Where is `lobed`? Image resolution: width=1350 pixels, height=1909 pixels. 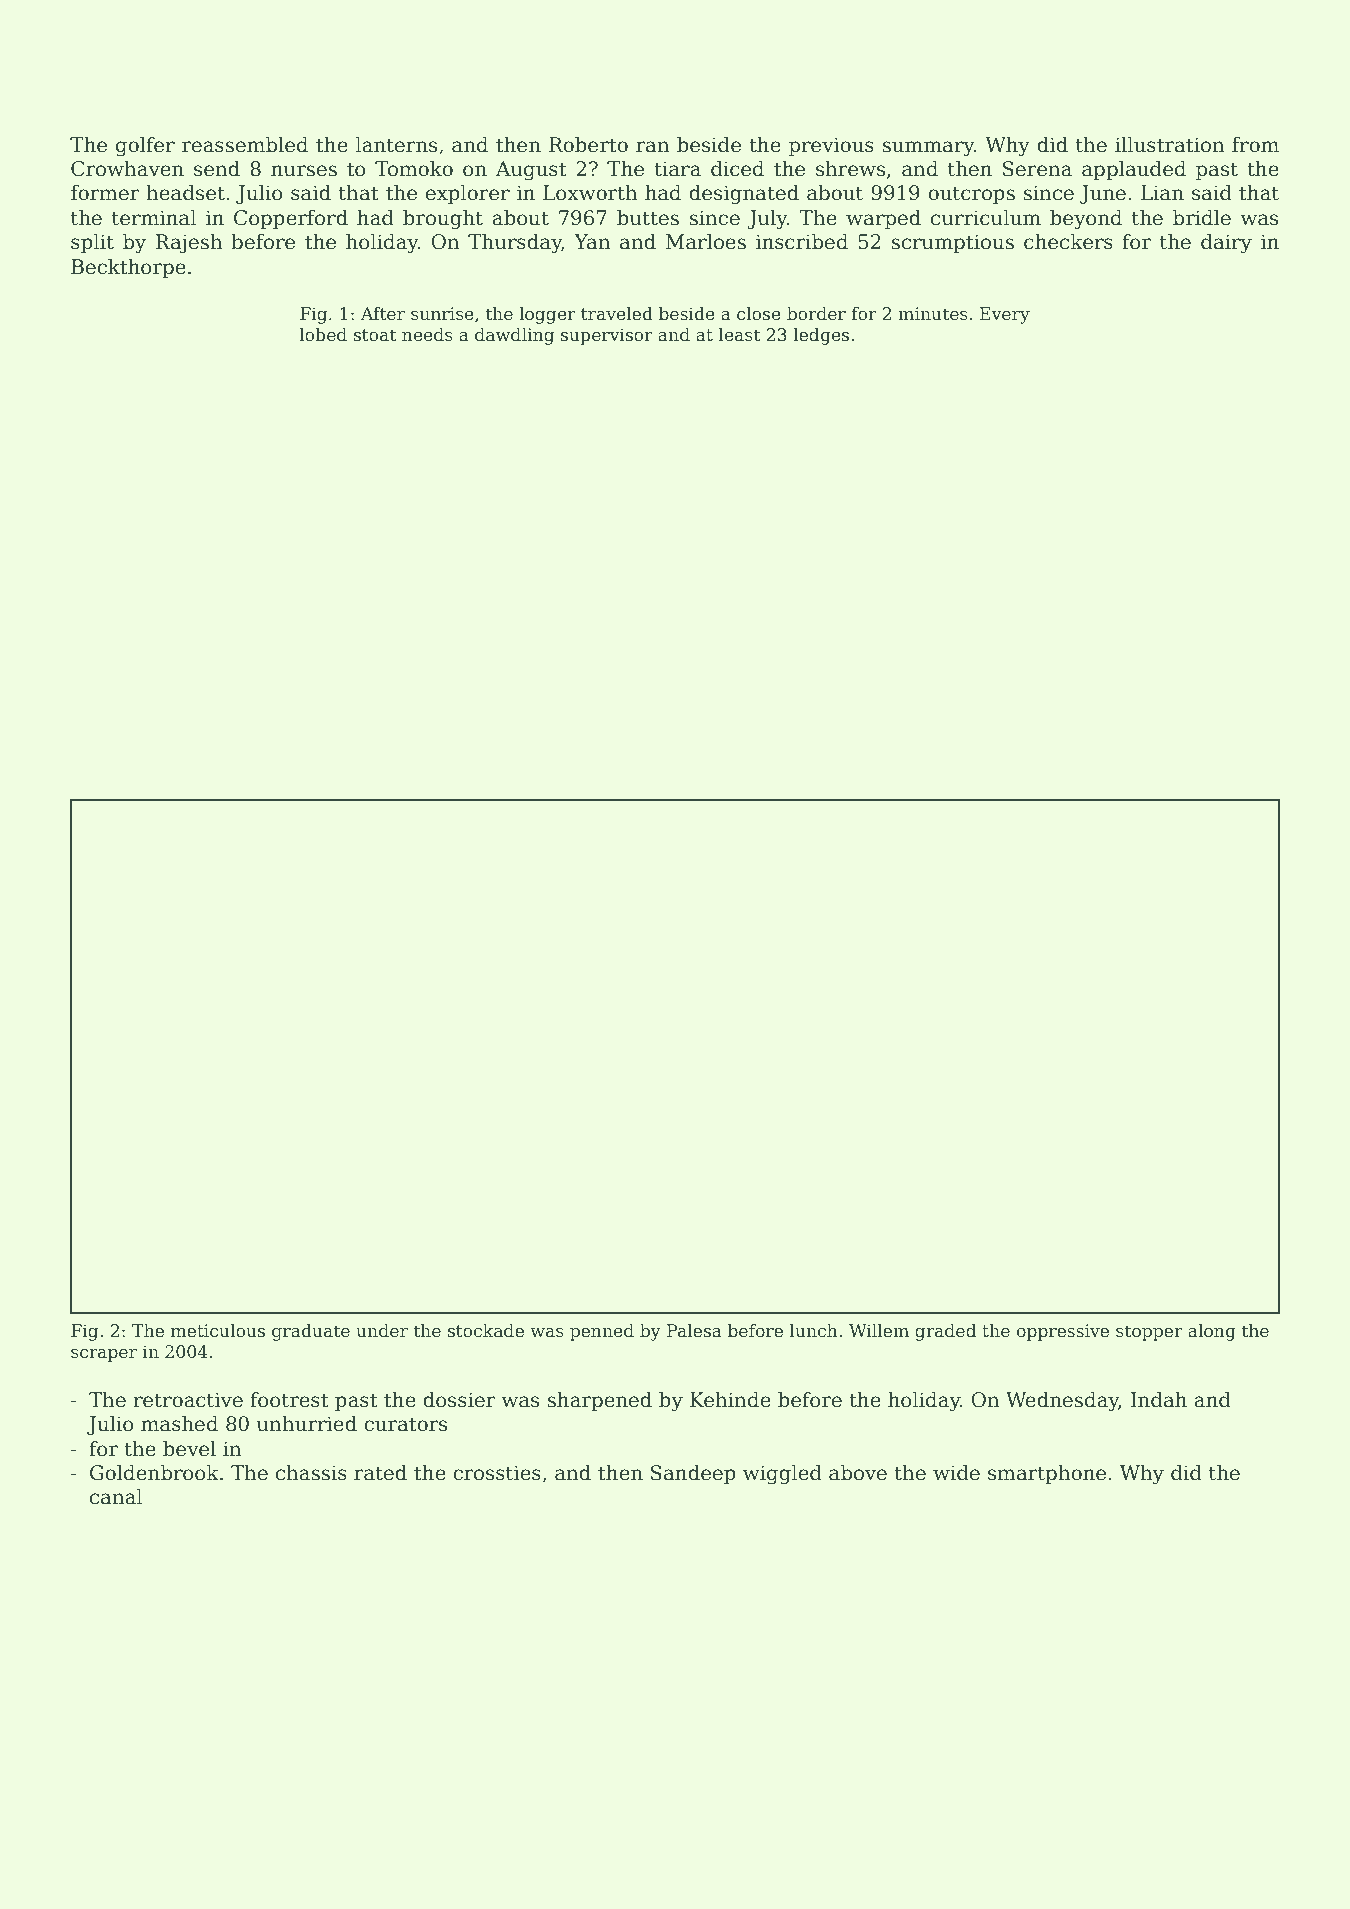 lobed is located at coordinates (323, 335).
